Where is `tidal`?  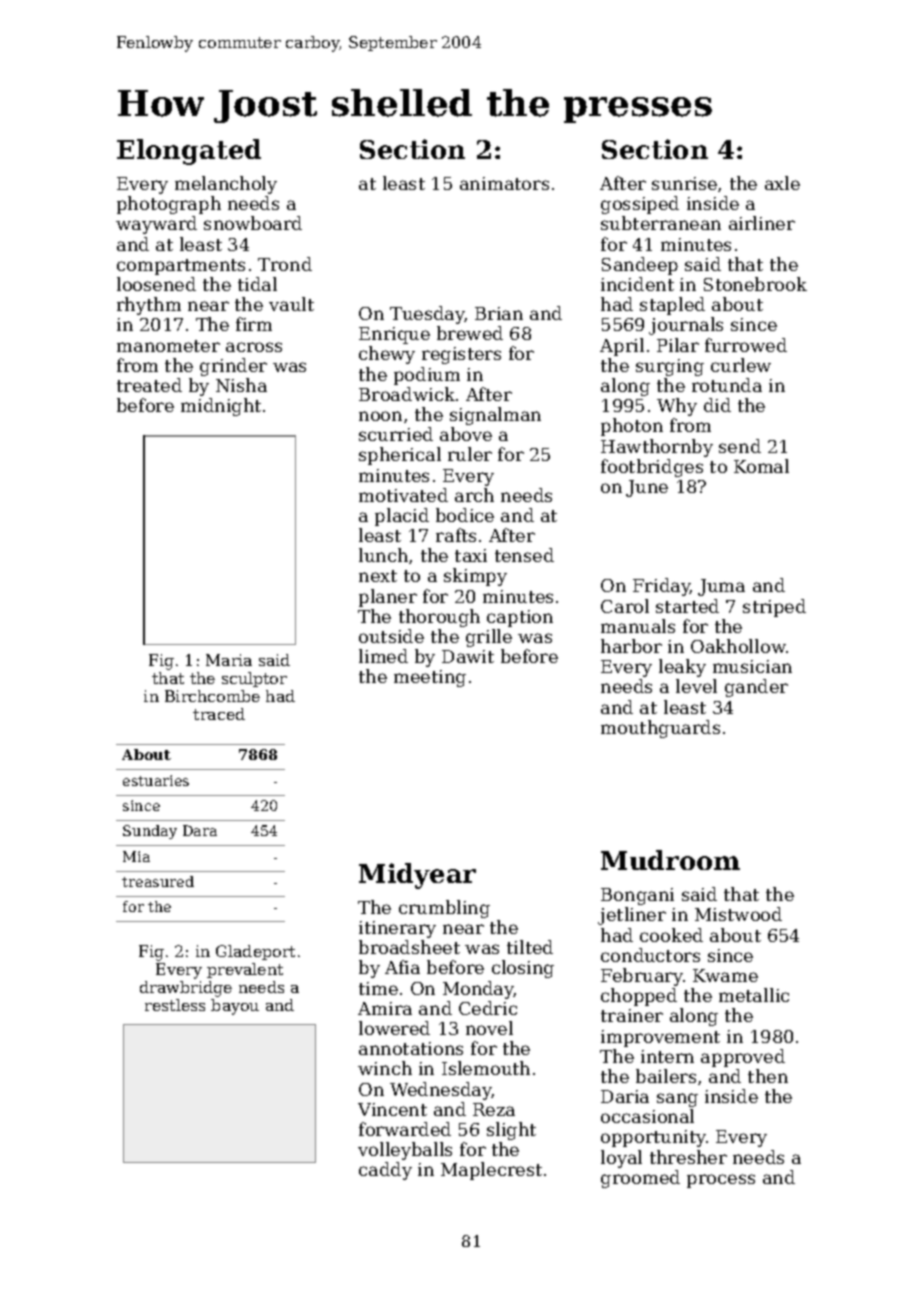 tidal is located at coordinates (257, 284).
